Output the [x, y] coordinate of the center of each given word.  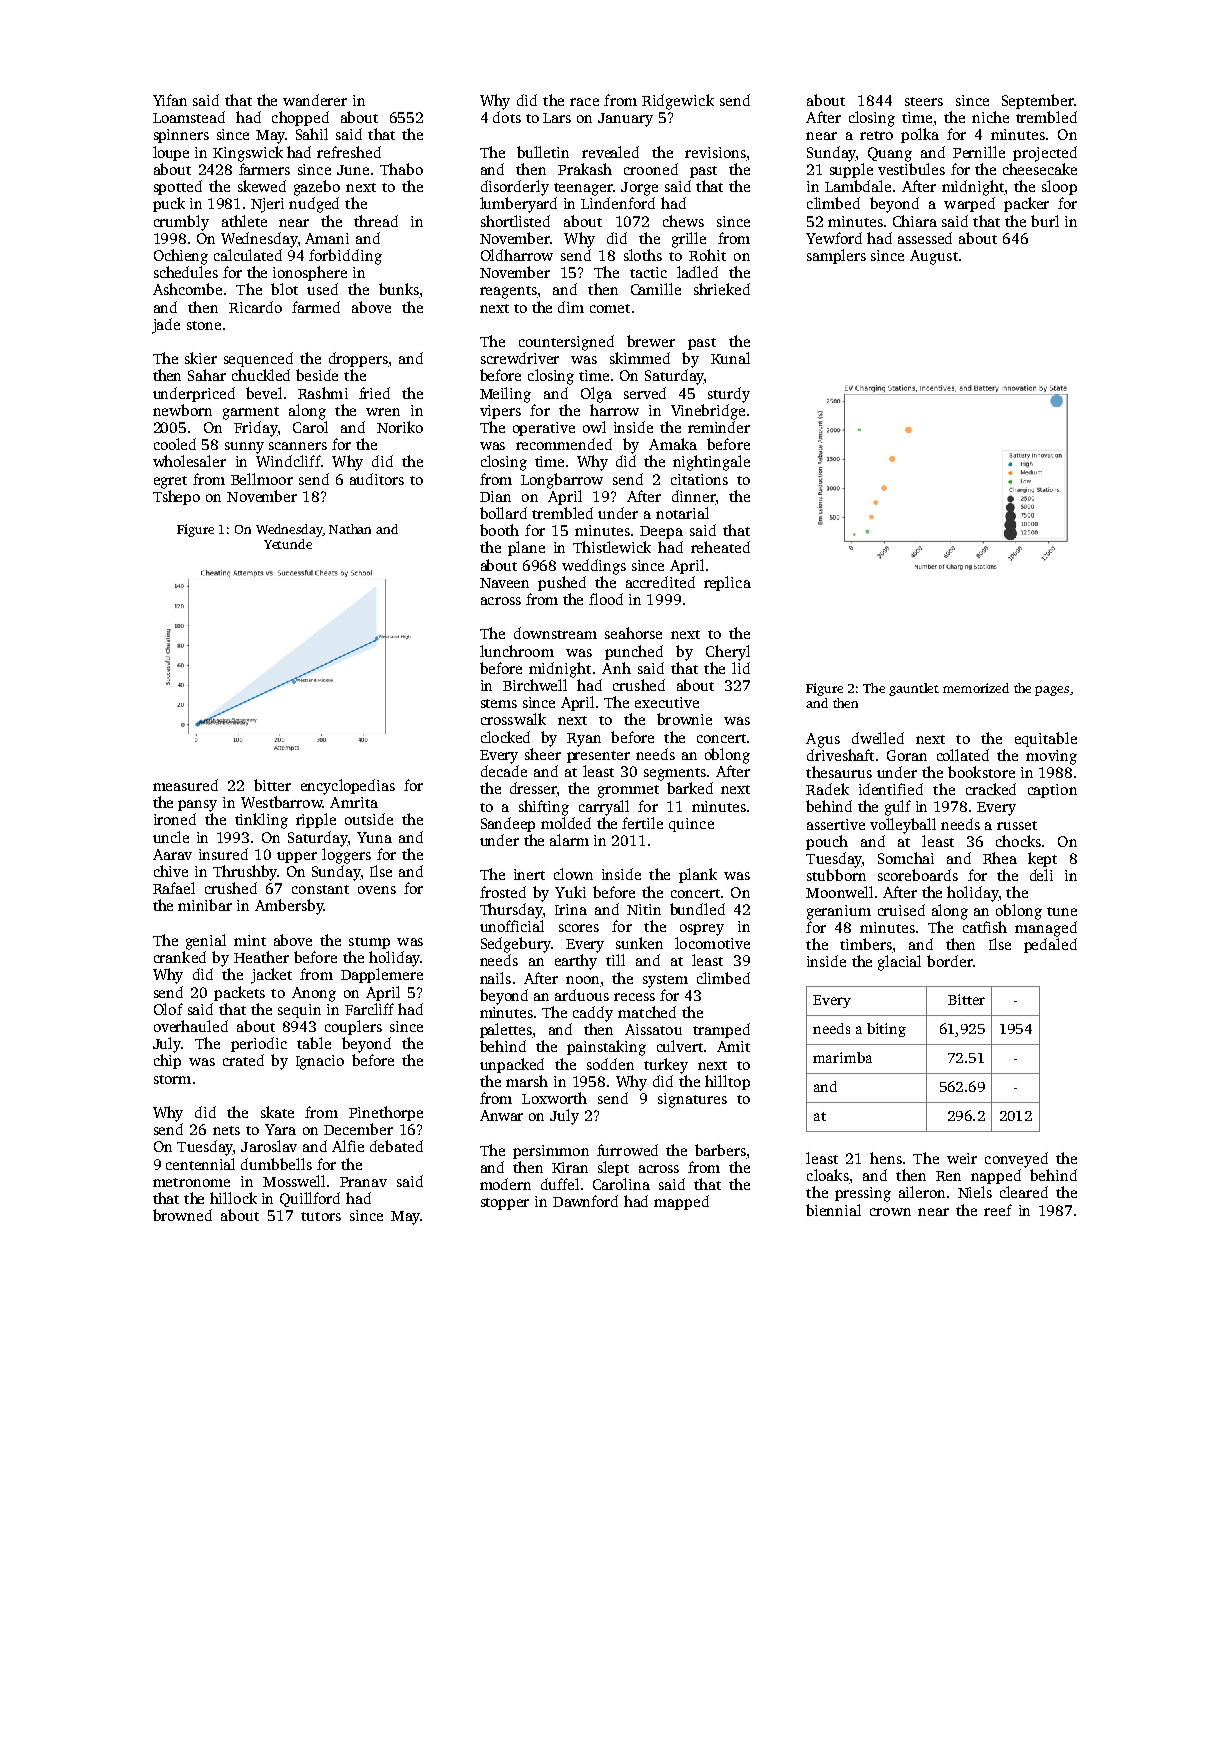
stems [499, 703]
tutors [321, 1216]
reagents [508, 292]
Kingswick [248, 154]
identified [891, 789]
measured [185, 785]
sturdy [729, 395]
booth [499, 530]
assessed [925, 238]
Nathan [350, 529]
